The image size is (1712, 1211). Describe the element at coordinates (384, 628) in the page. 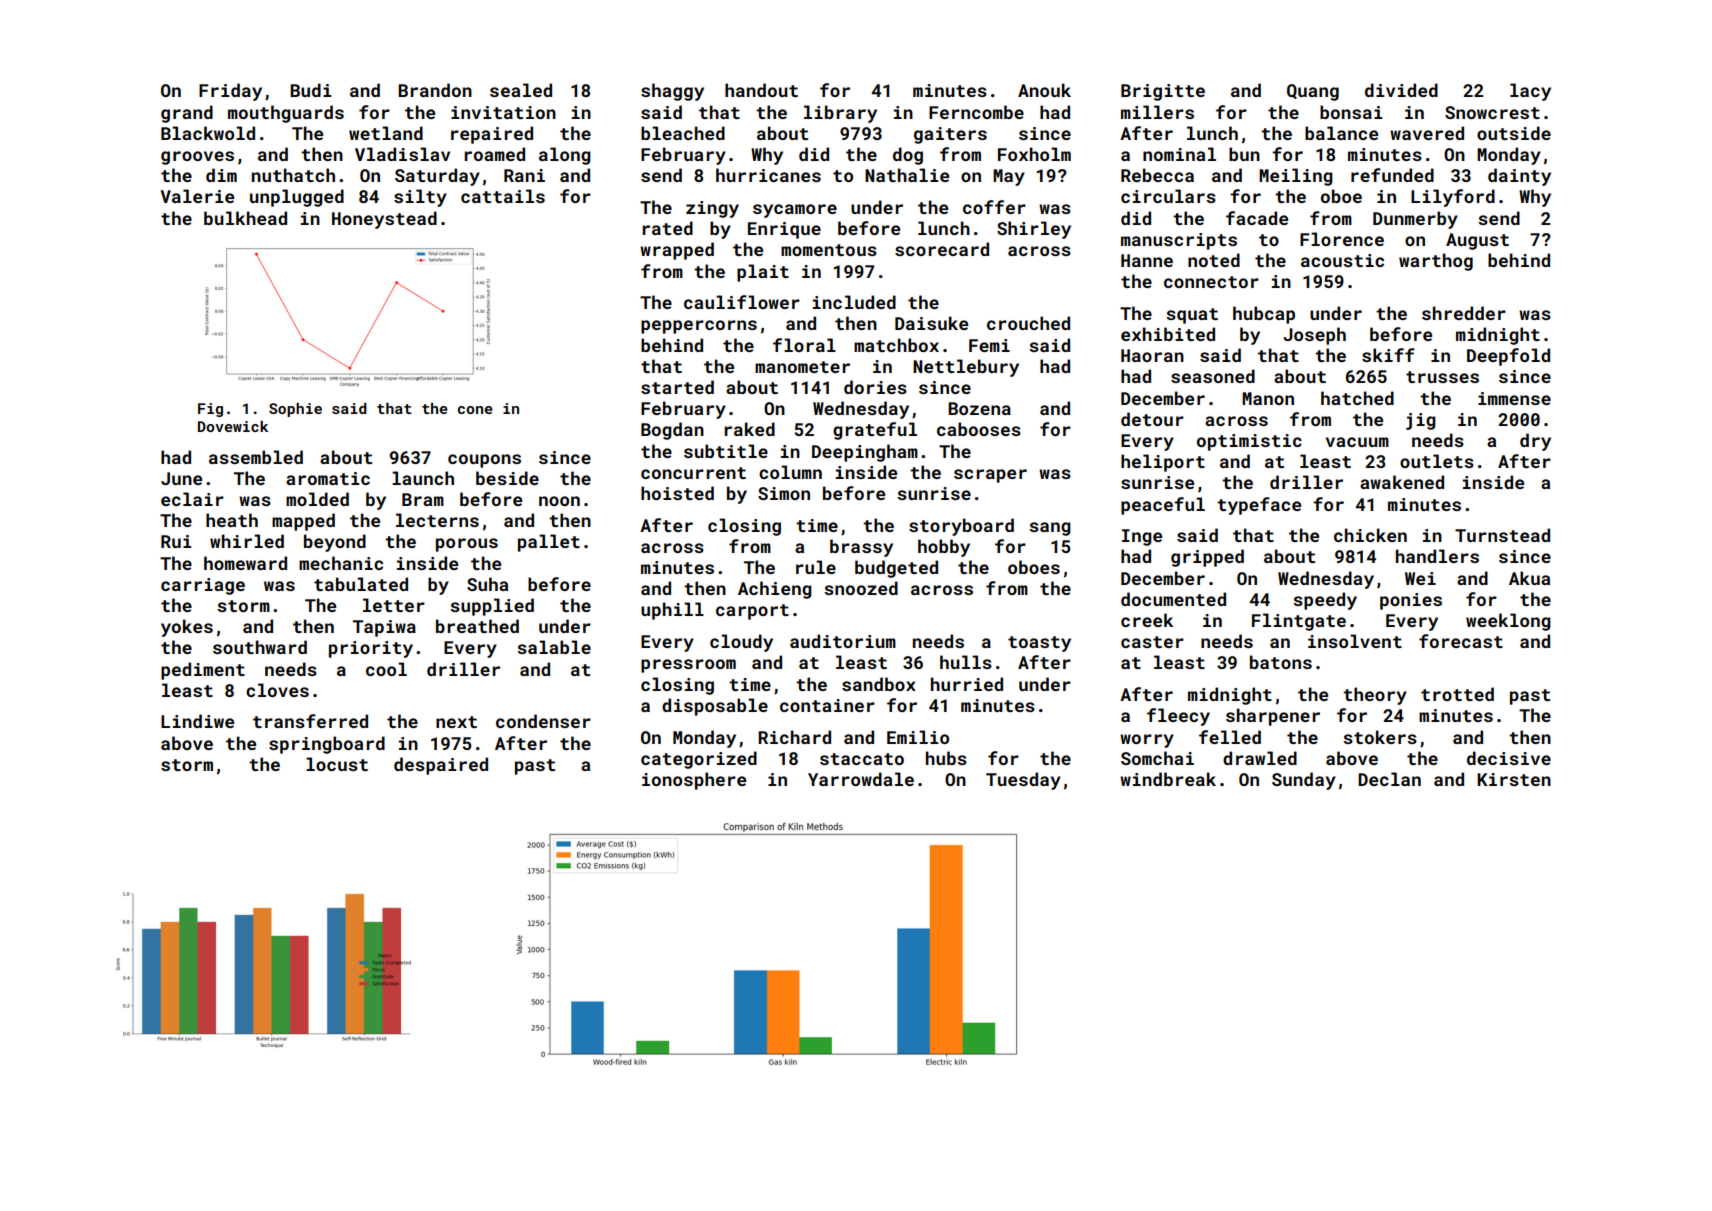

I see `Tapiwa` at that location.
